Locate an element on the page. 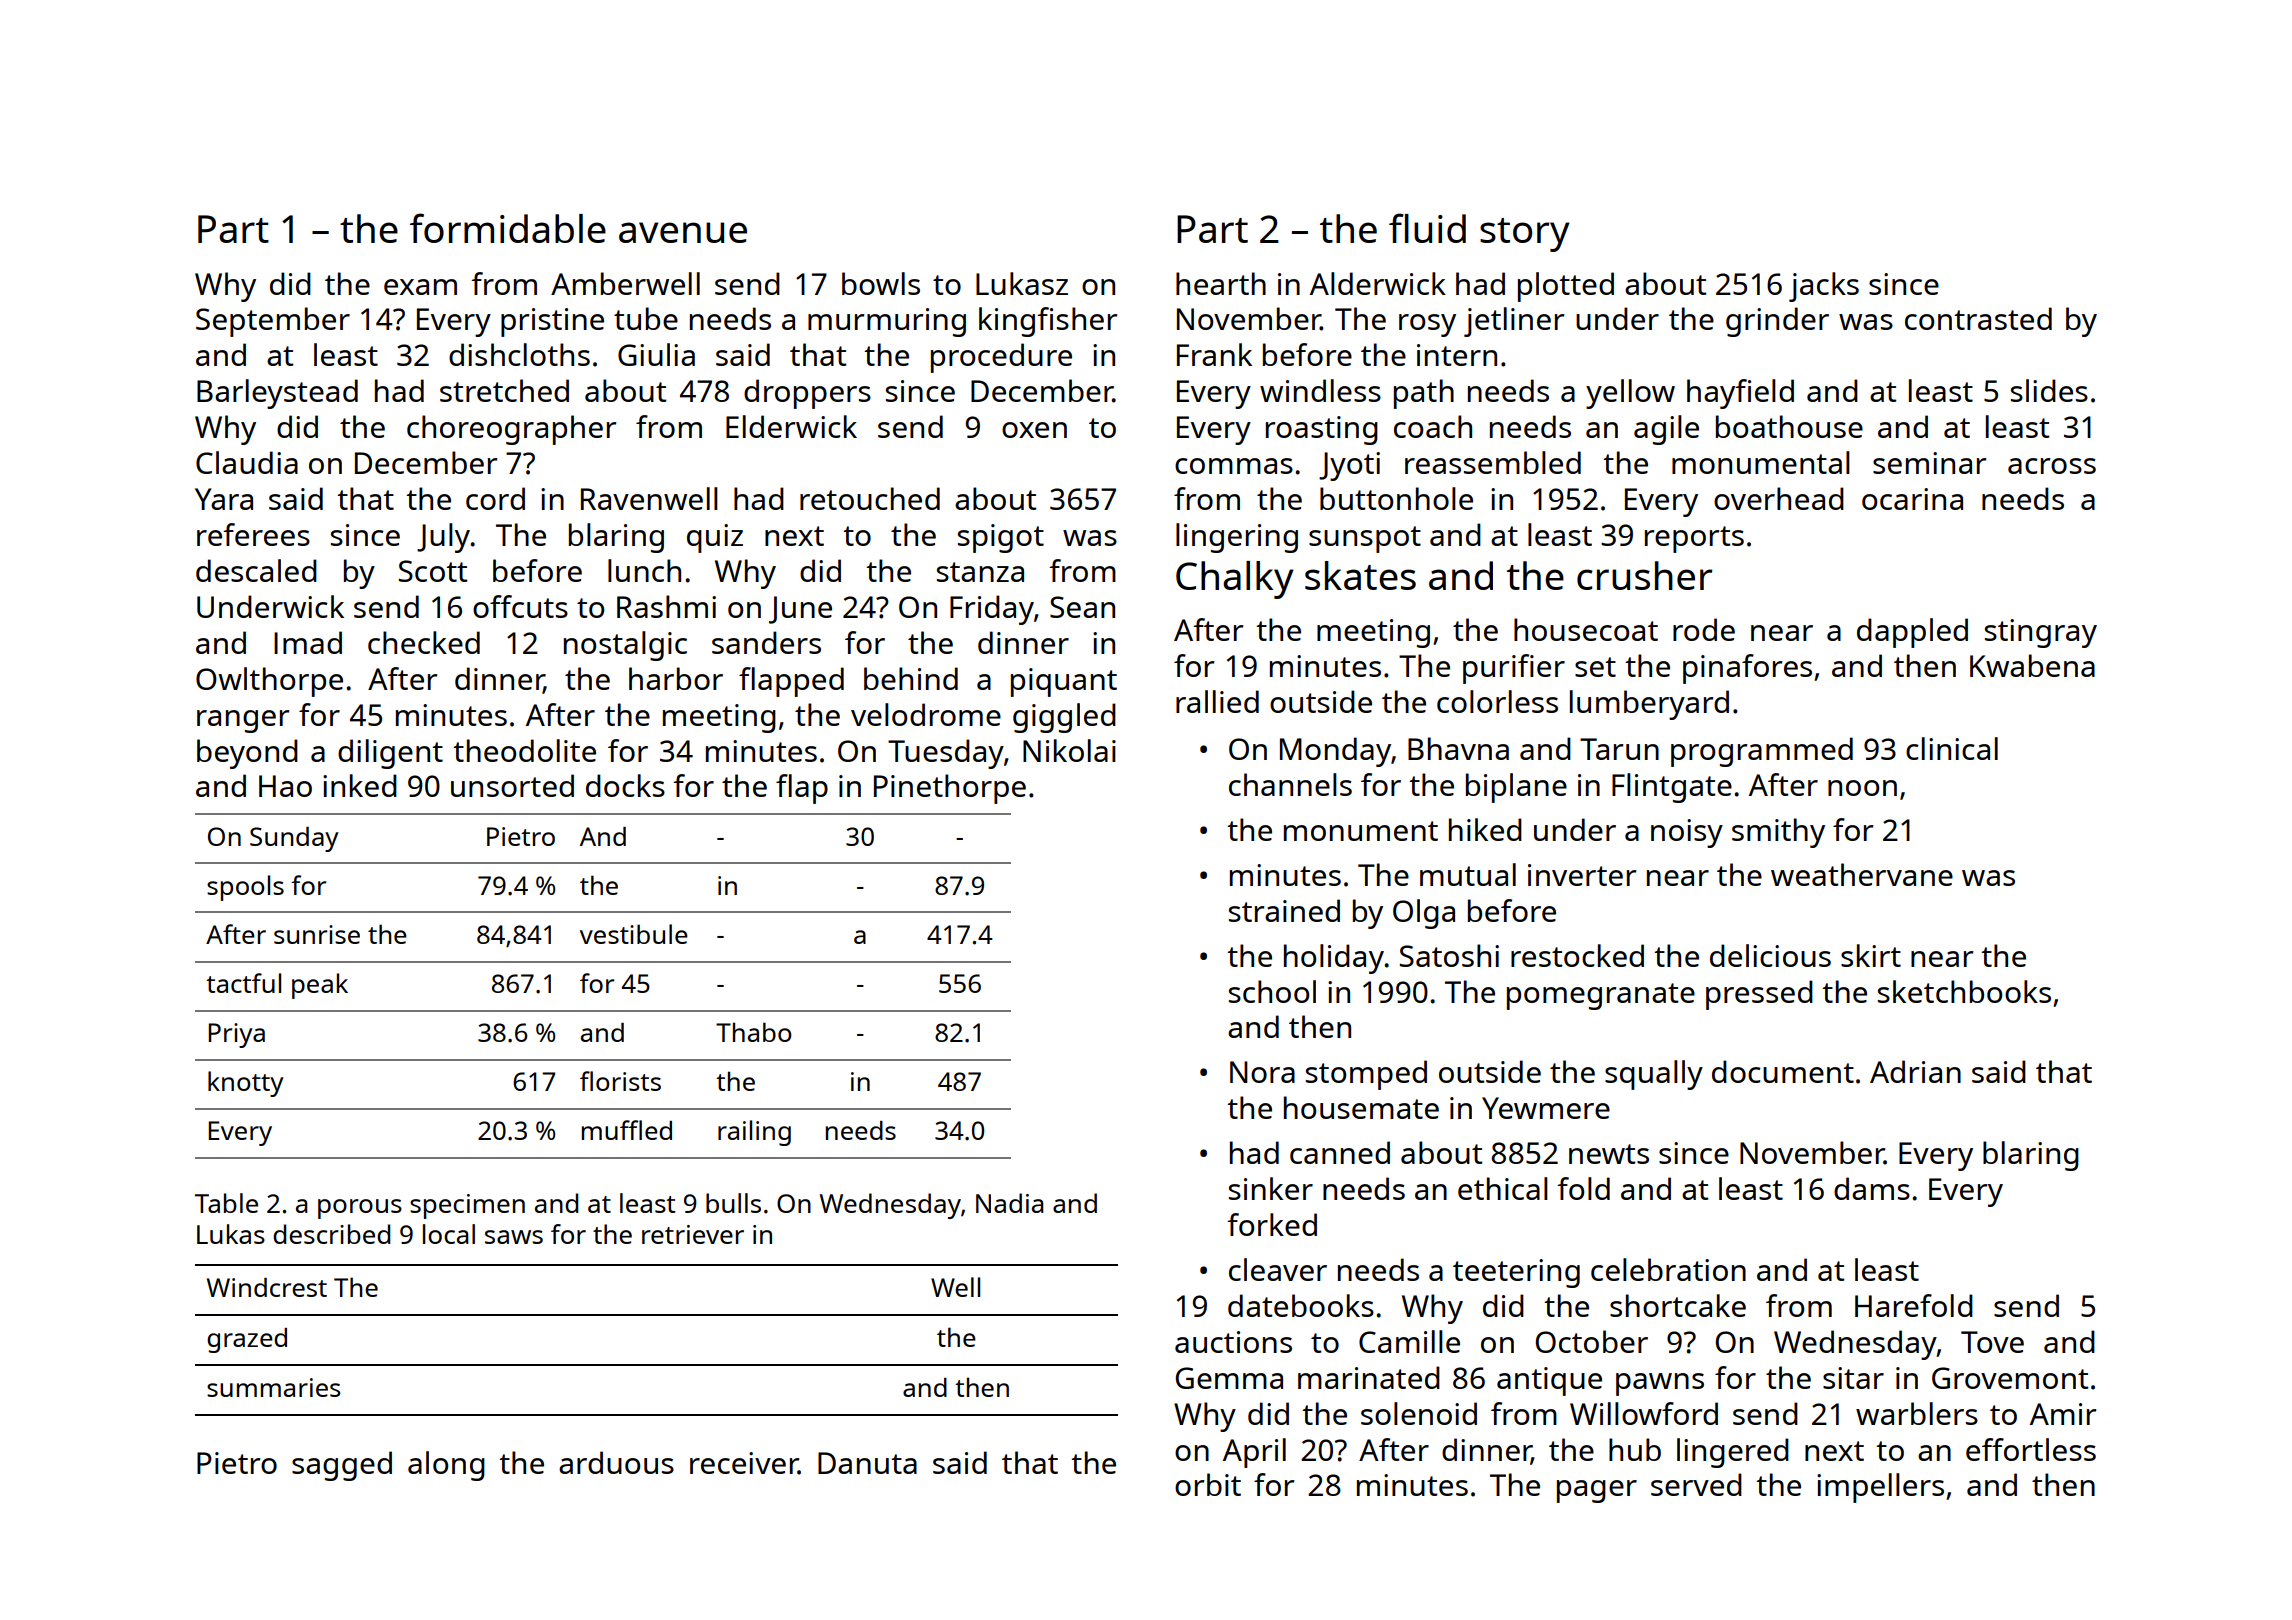 This image has height=1620, width=2292. avenue is located at coordinates (683, 232).
